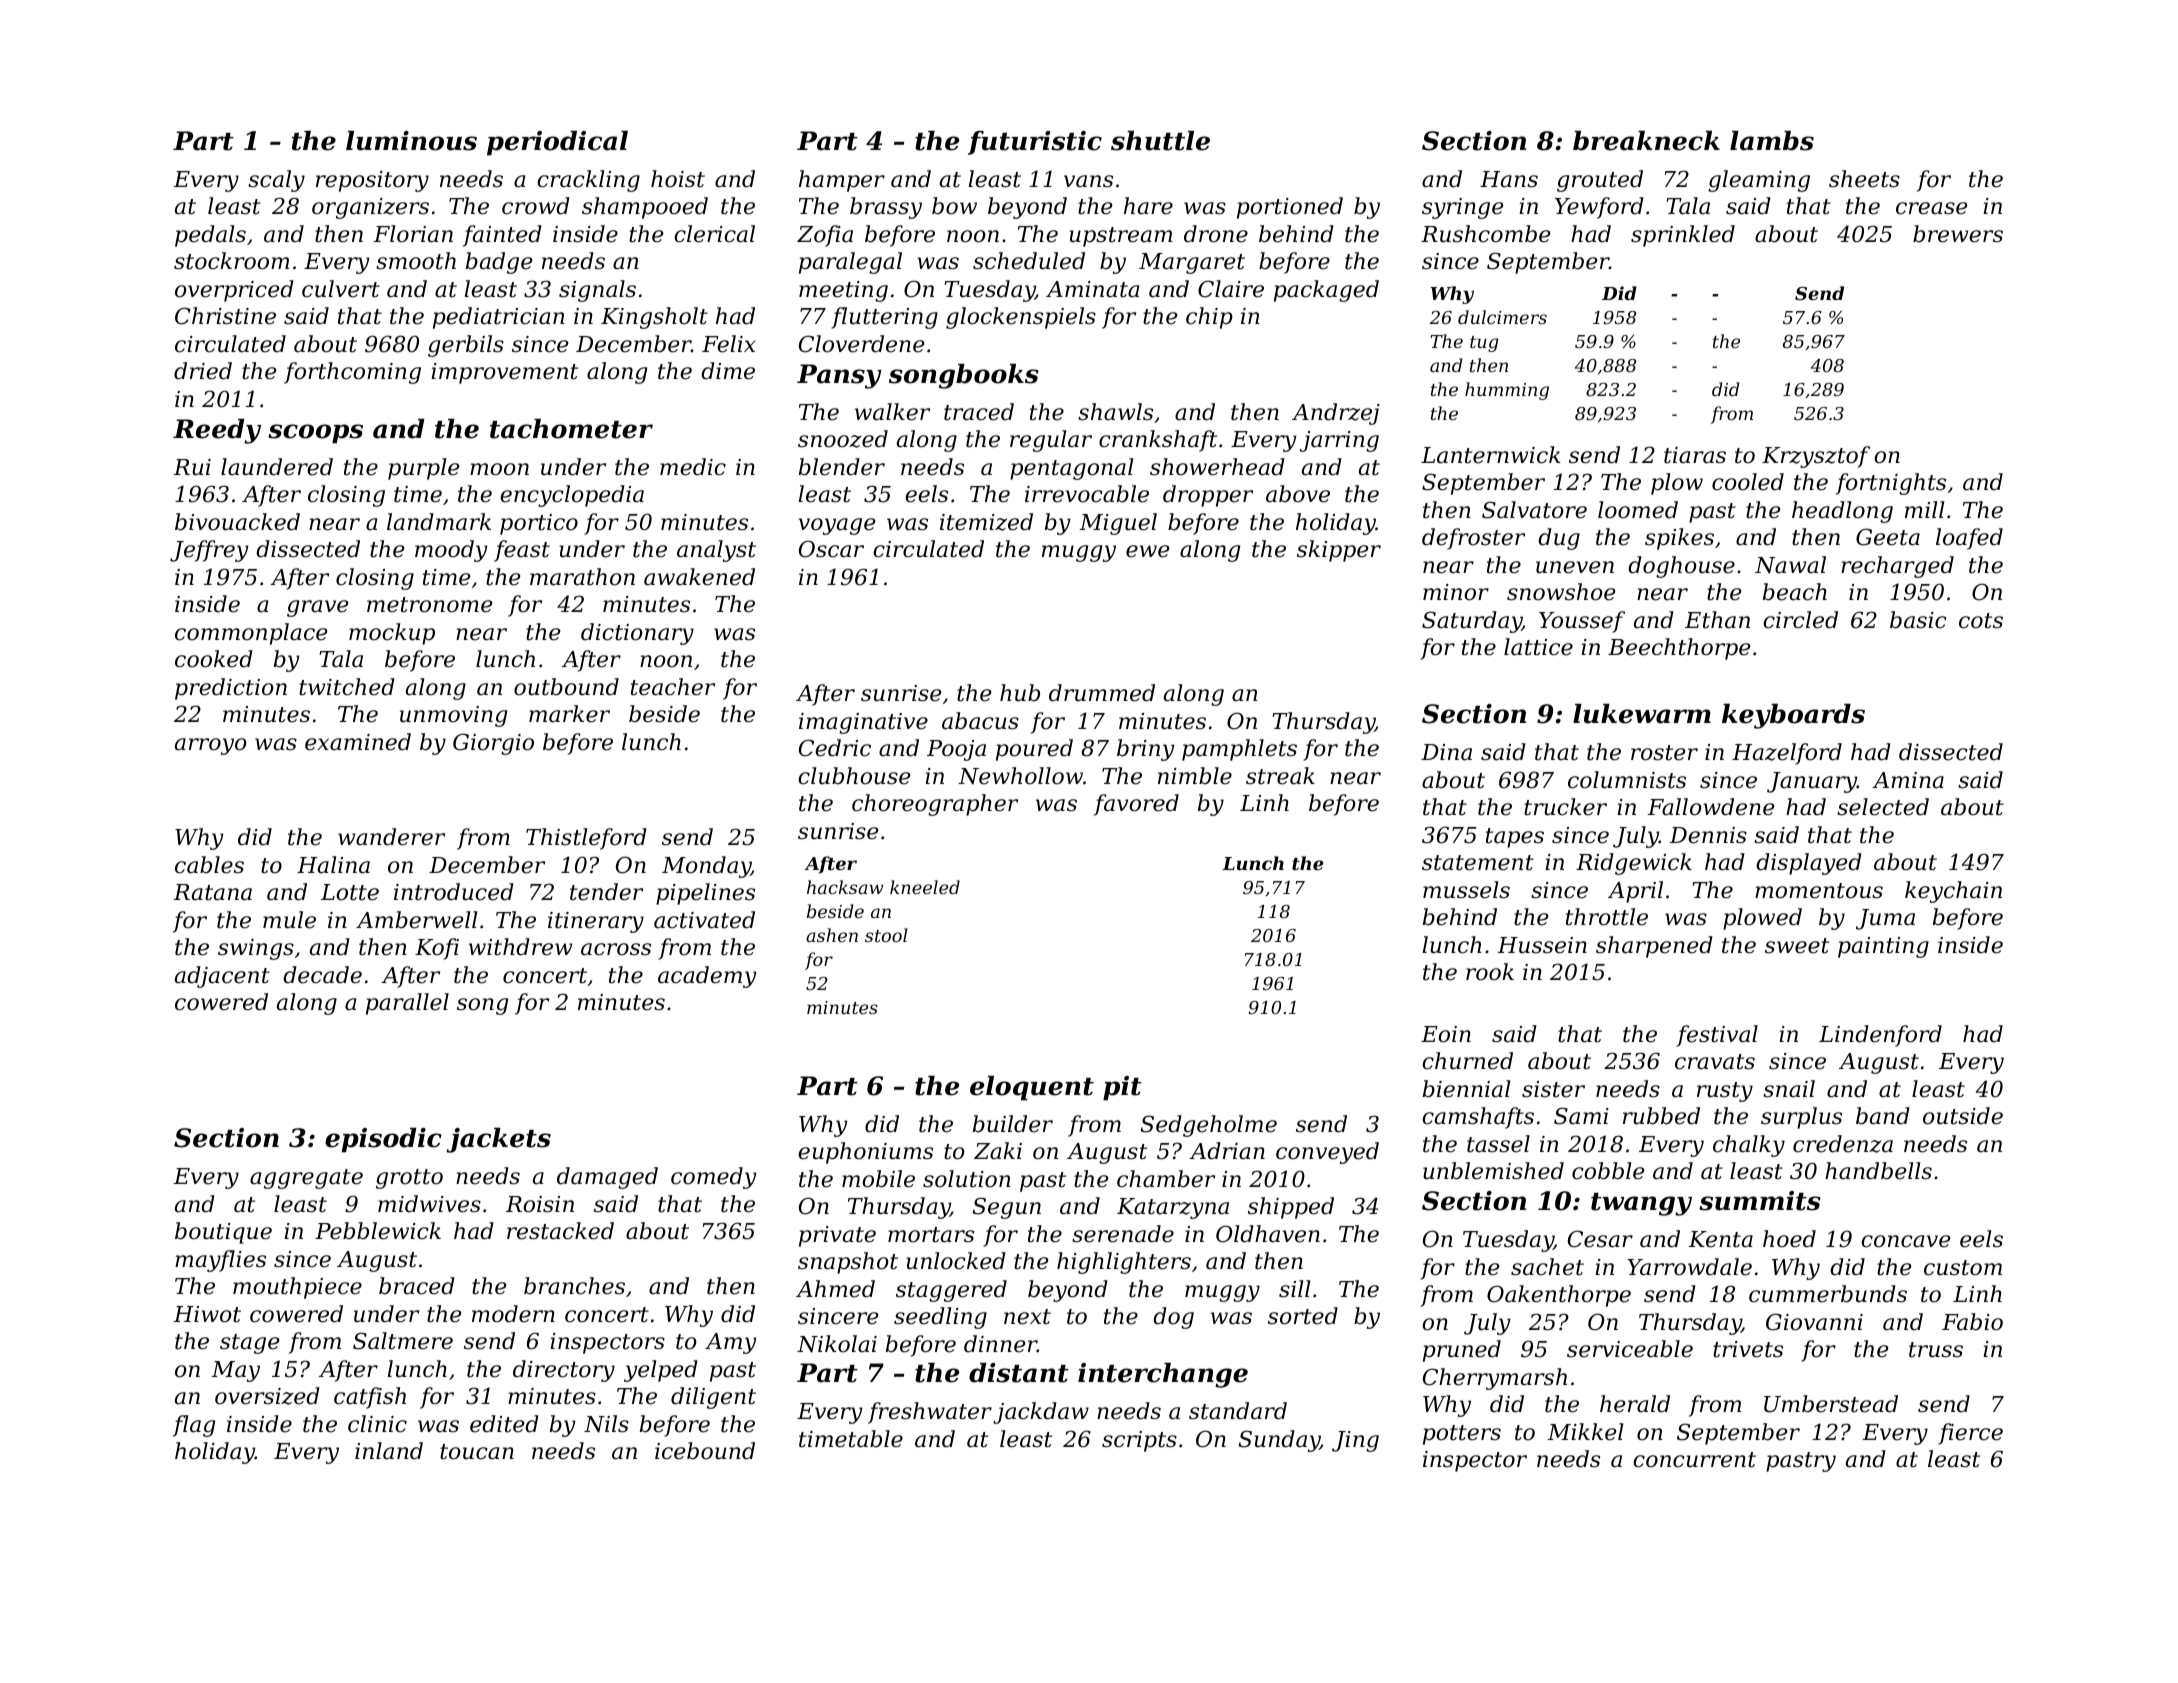  I want to click on stockroom, so click(231, 261).
